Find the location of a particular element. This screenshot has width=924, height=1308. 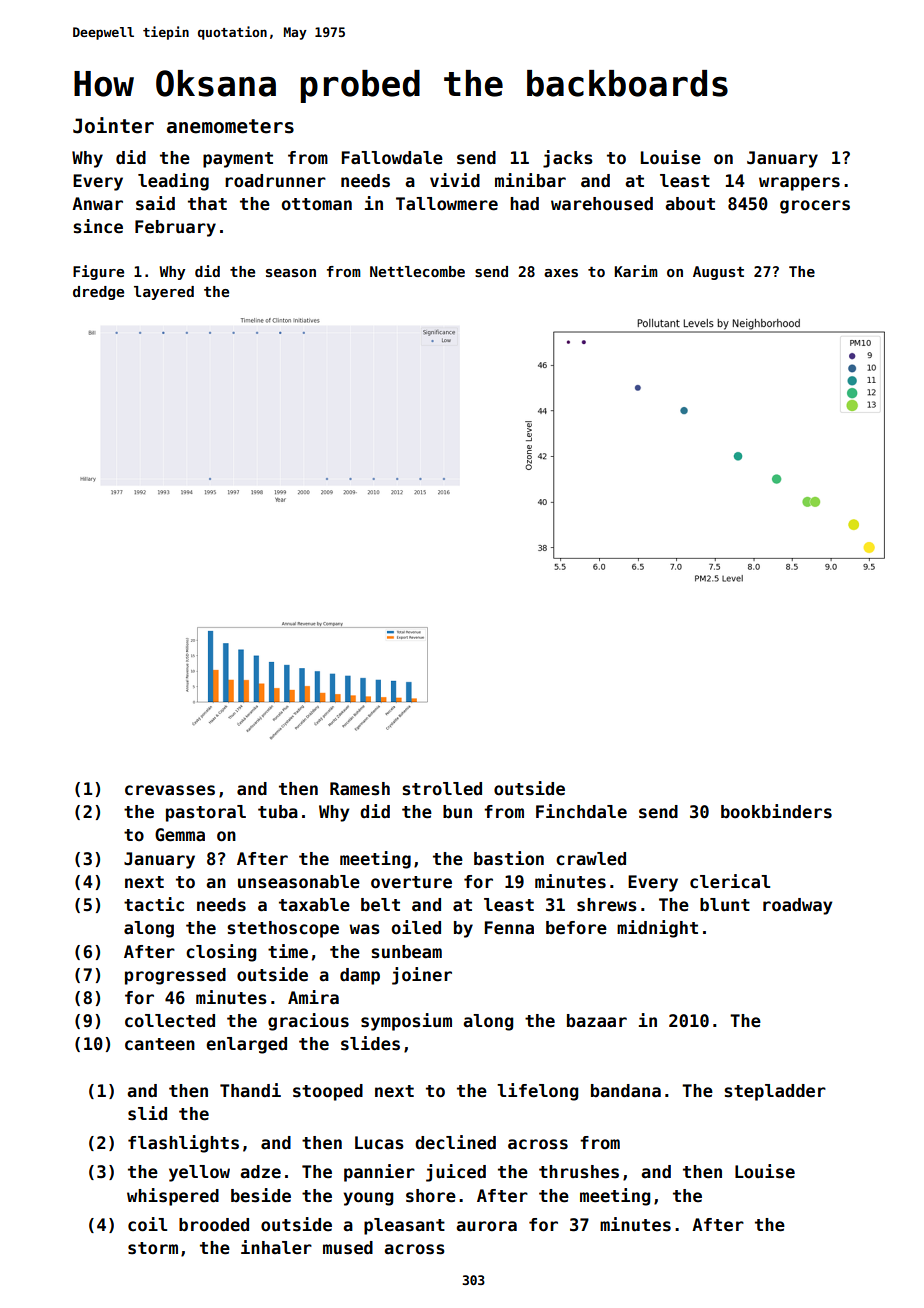

layered is located at coordinates (164, 293).
